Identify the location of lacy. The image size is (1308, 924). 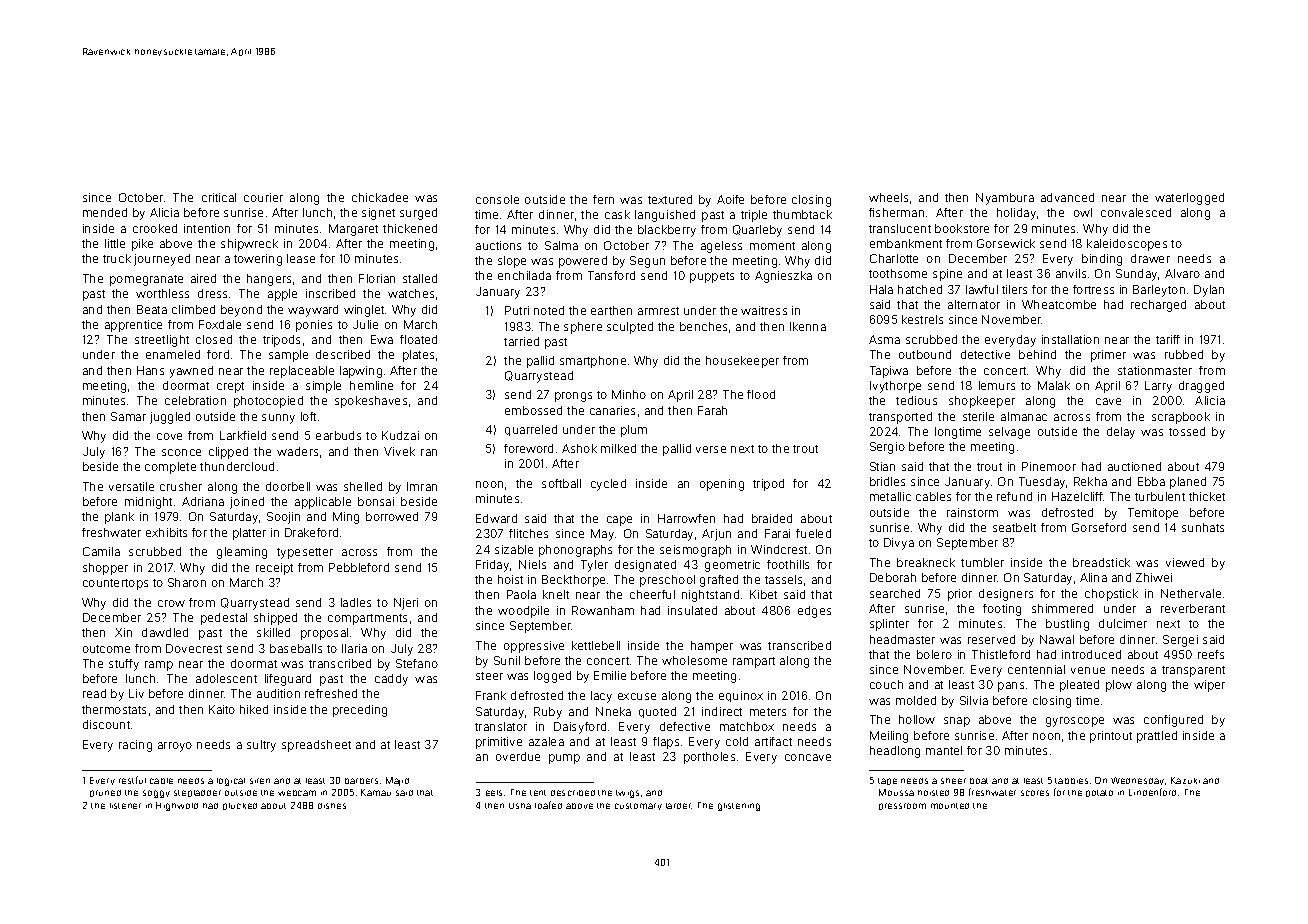
(601, 697).
